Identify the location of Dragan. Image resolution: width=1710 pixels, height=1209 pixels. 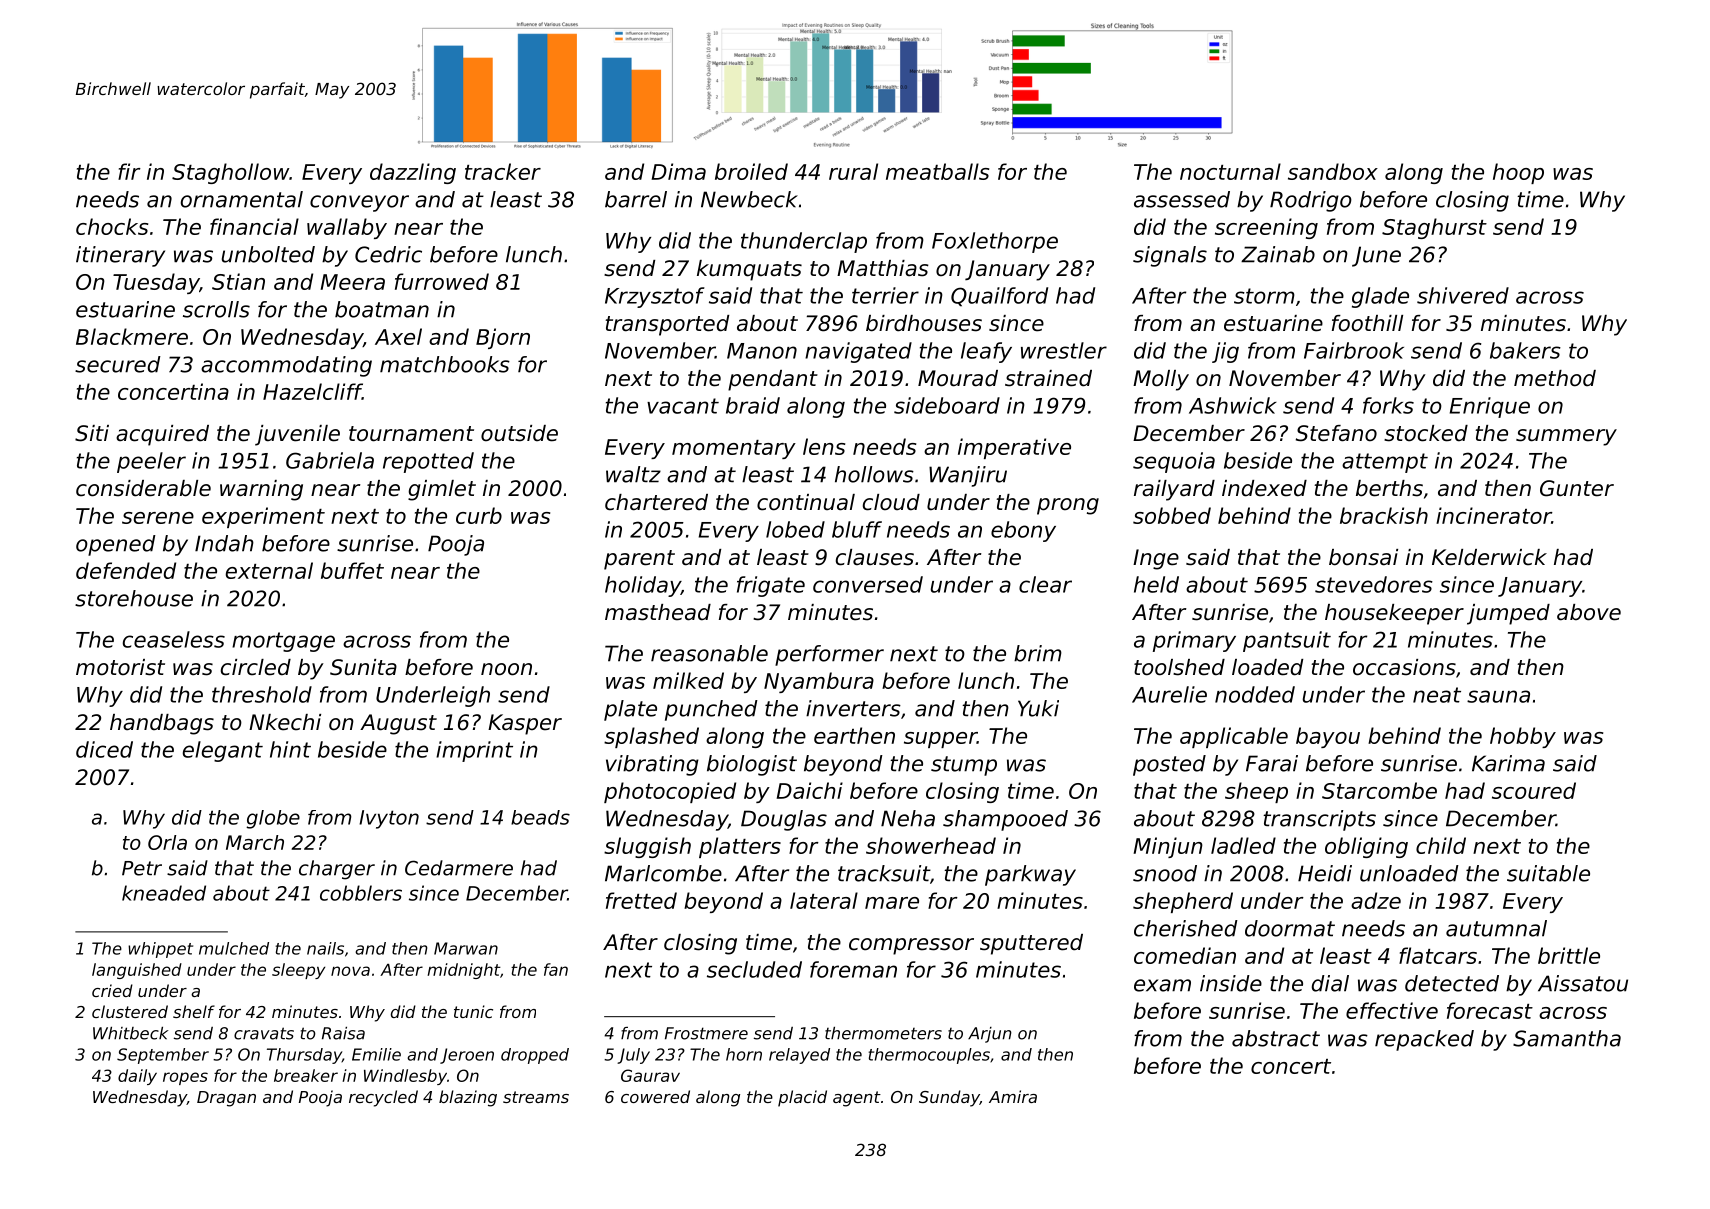
(226, 1099).
